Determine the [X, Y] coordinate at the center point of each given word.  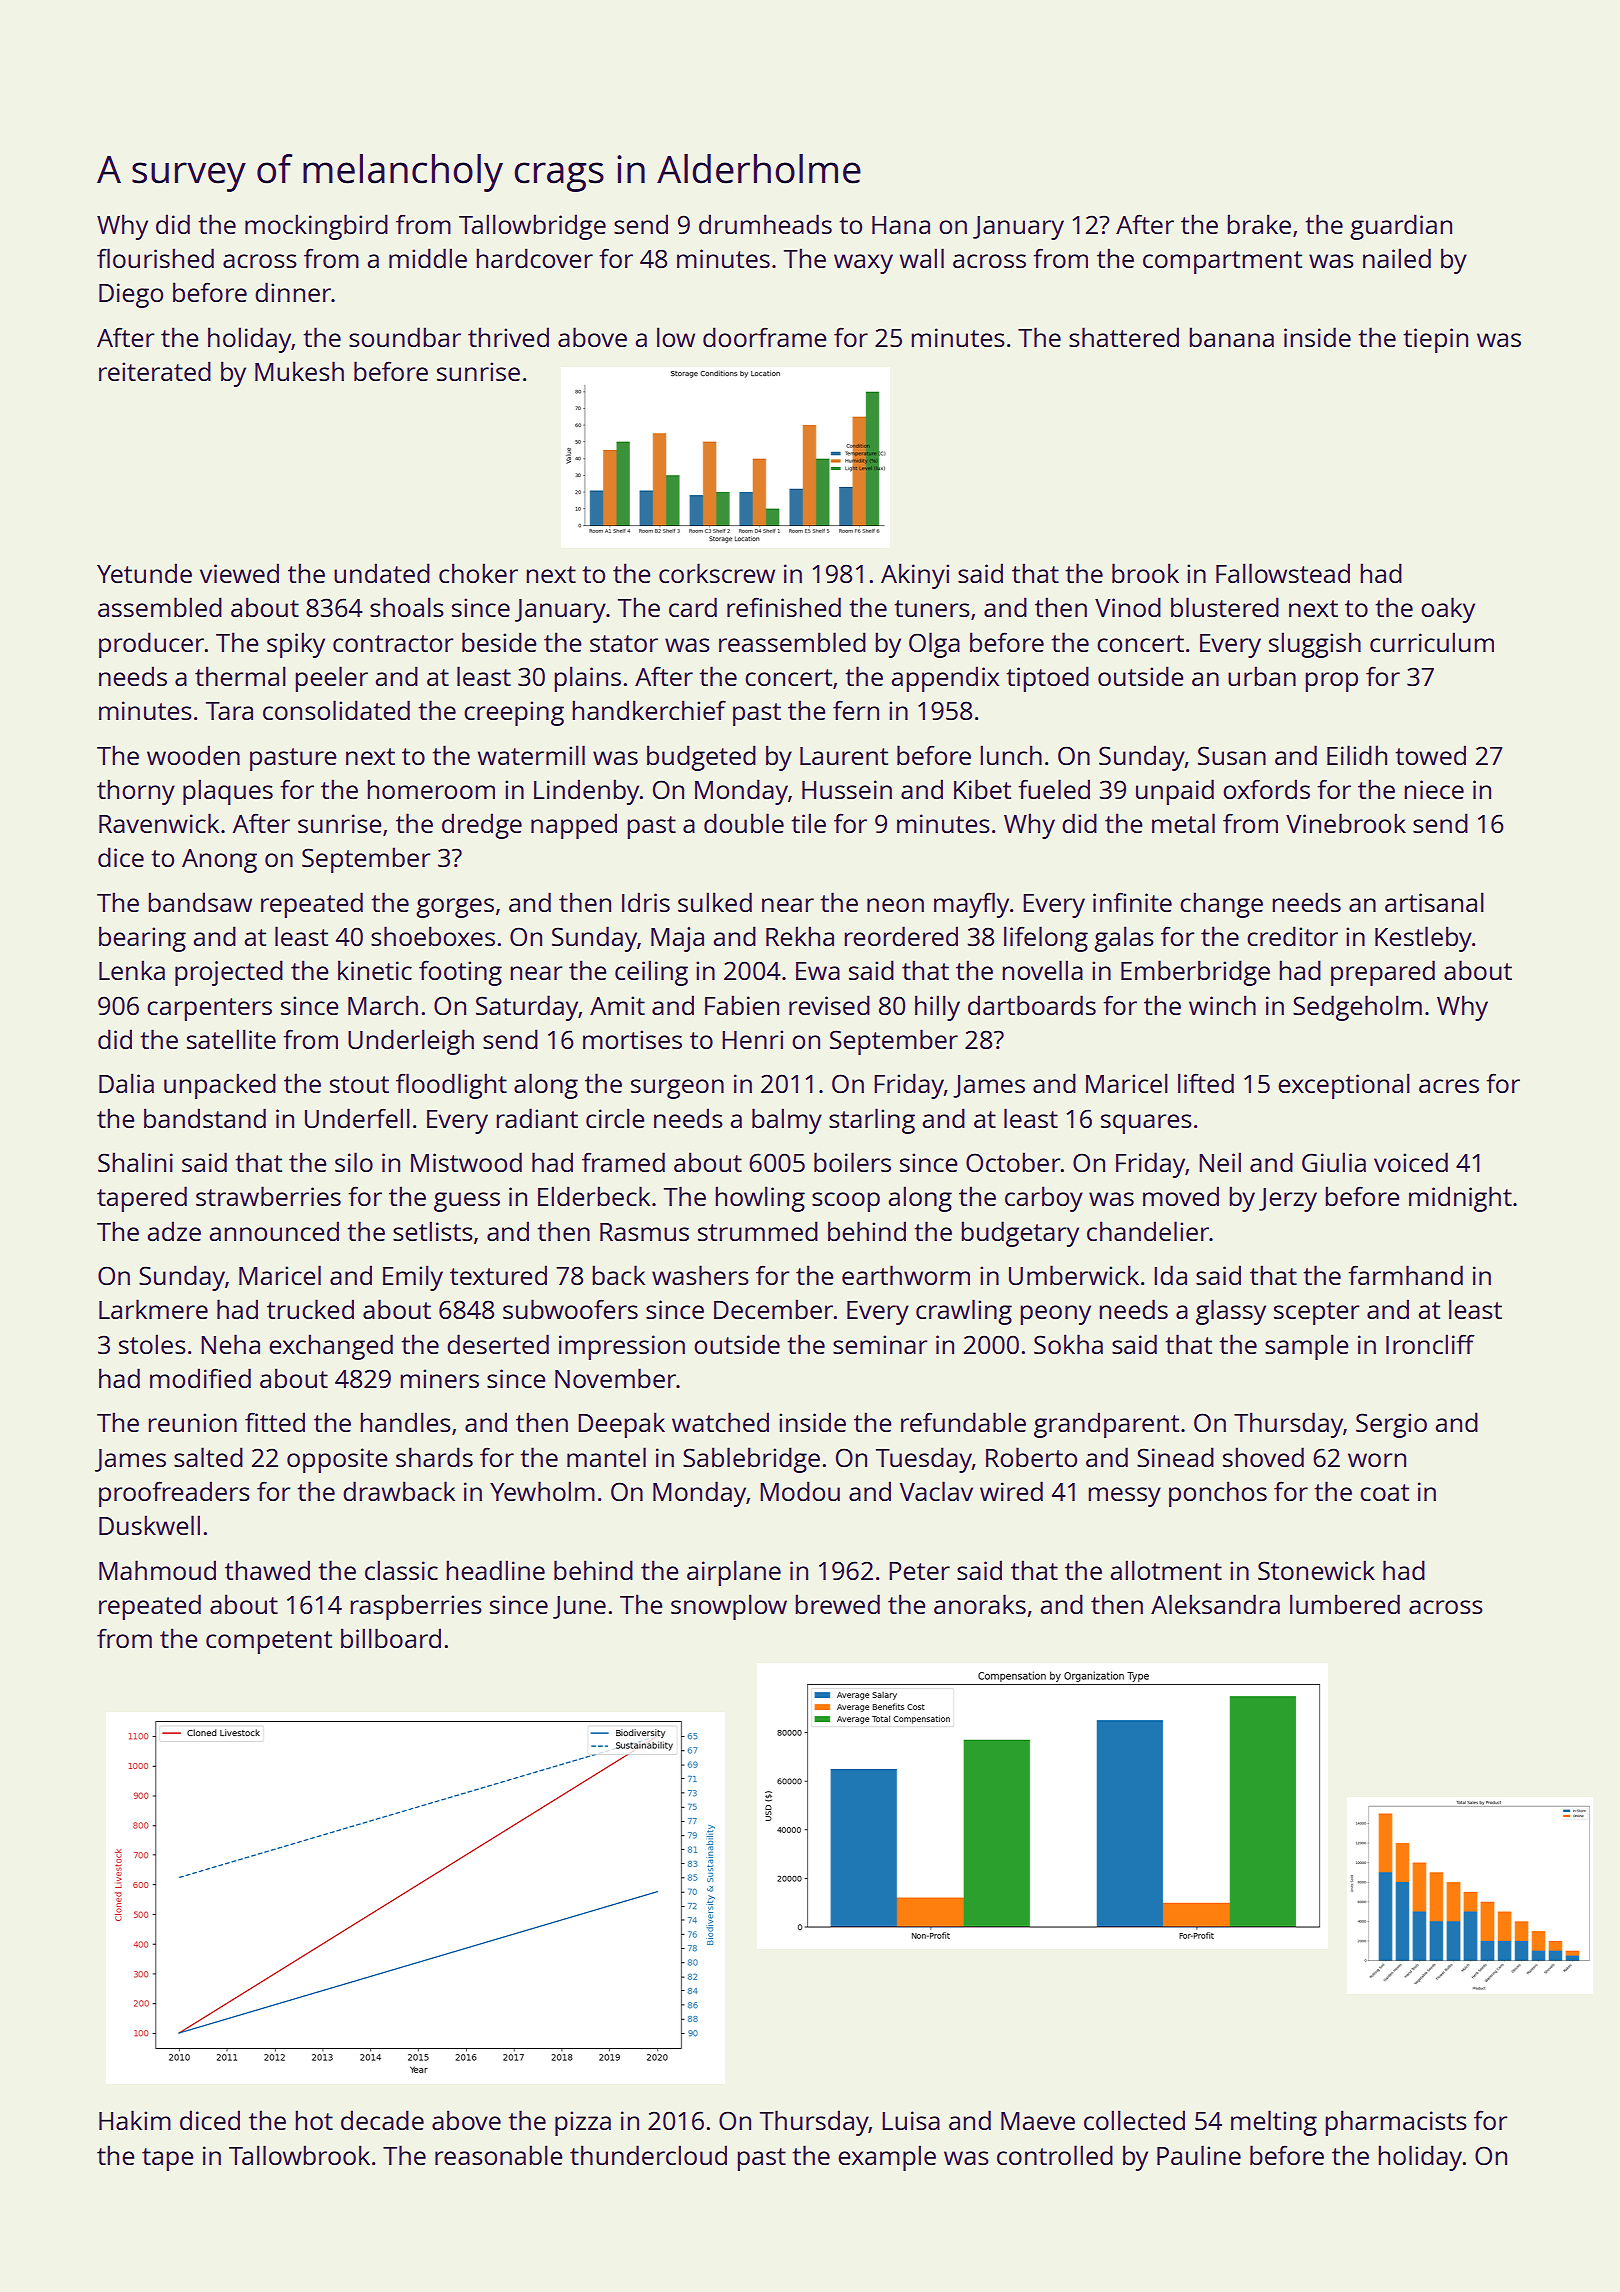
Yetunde [144, 573]
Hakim [135, 2120]
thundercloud [648, 2155]
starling [872, 1121]
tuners [932, 608]
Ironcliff [1430, 1344]
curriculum [1432, 642]
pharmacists [1396, 2123]
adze [174, 1231]
